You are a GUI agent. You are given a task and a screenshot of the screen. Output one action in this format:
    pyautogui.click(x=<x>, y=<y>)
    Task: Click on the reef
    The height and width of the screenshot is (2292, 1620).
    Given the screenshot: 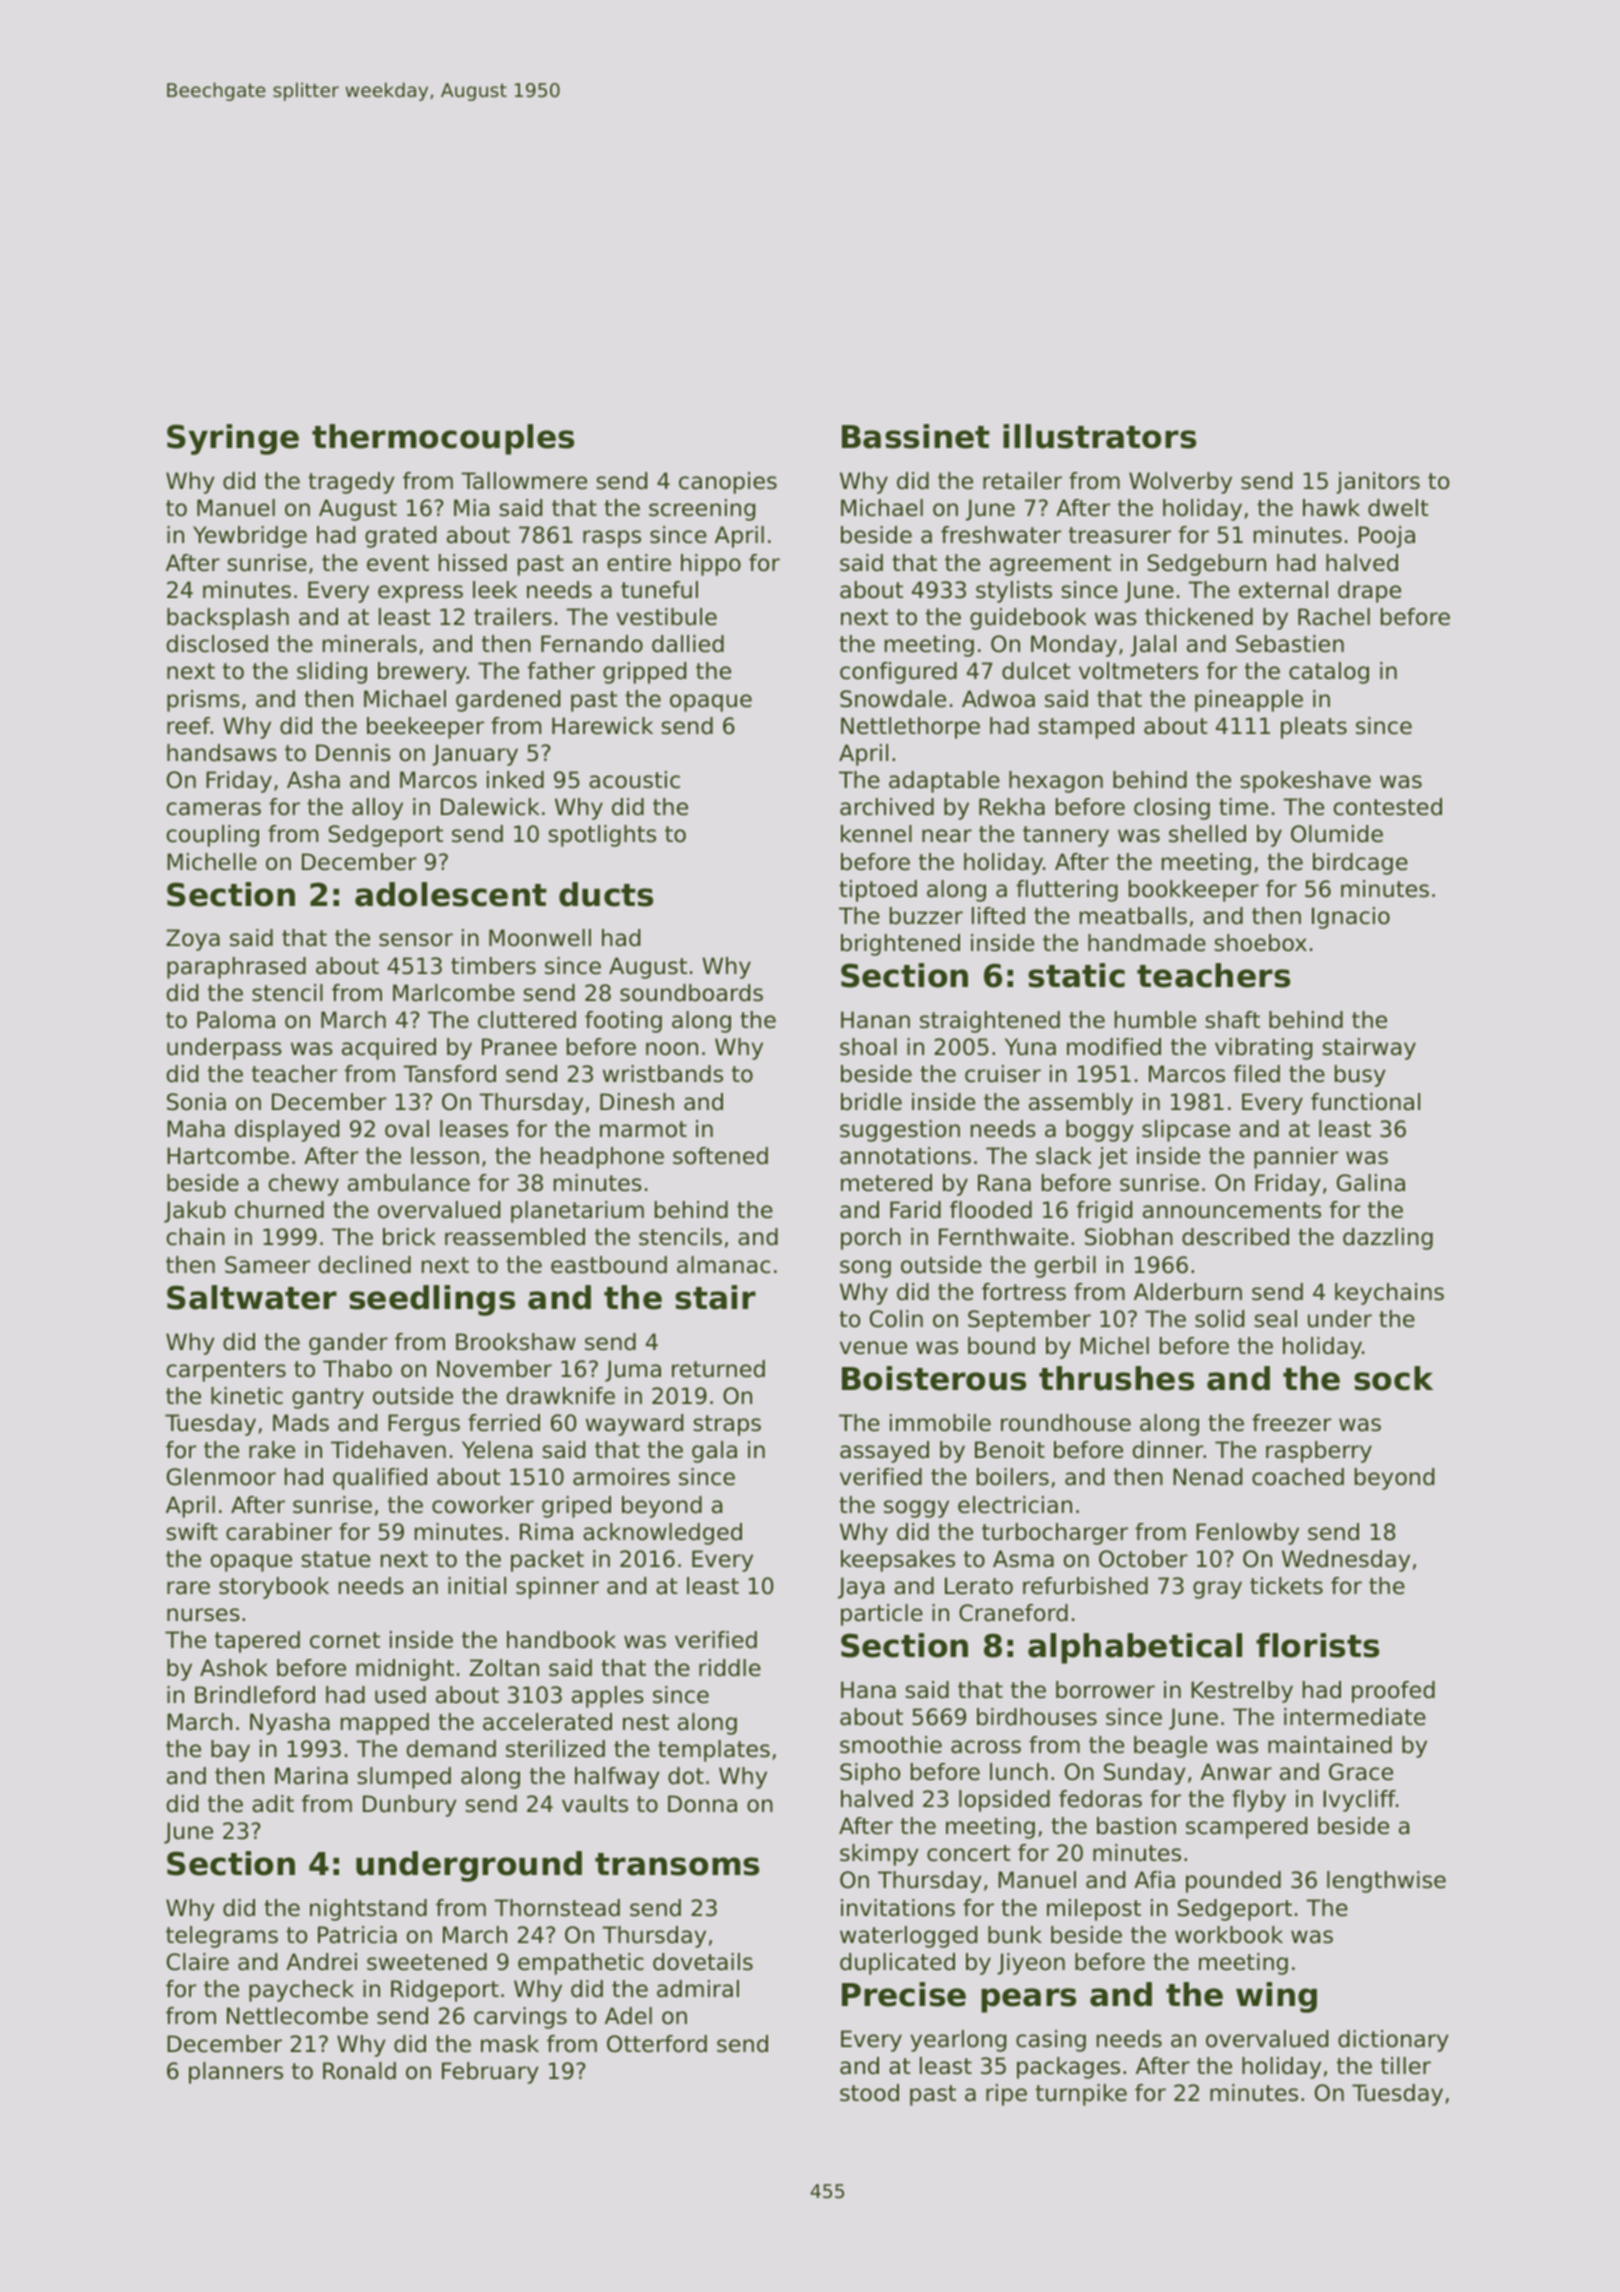 What is the action you would take?
    pyautogui.click(x=189, y=726)
